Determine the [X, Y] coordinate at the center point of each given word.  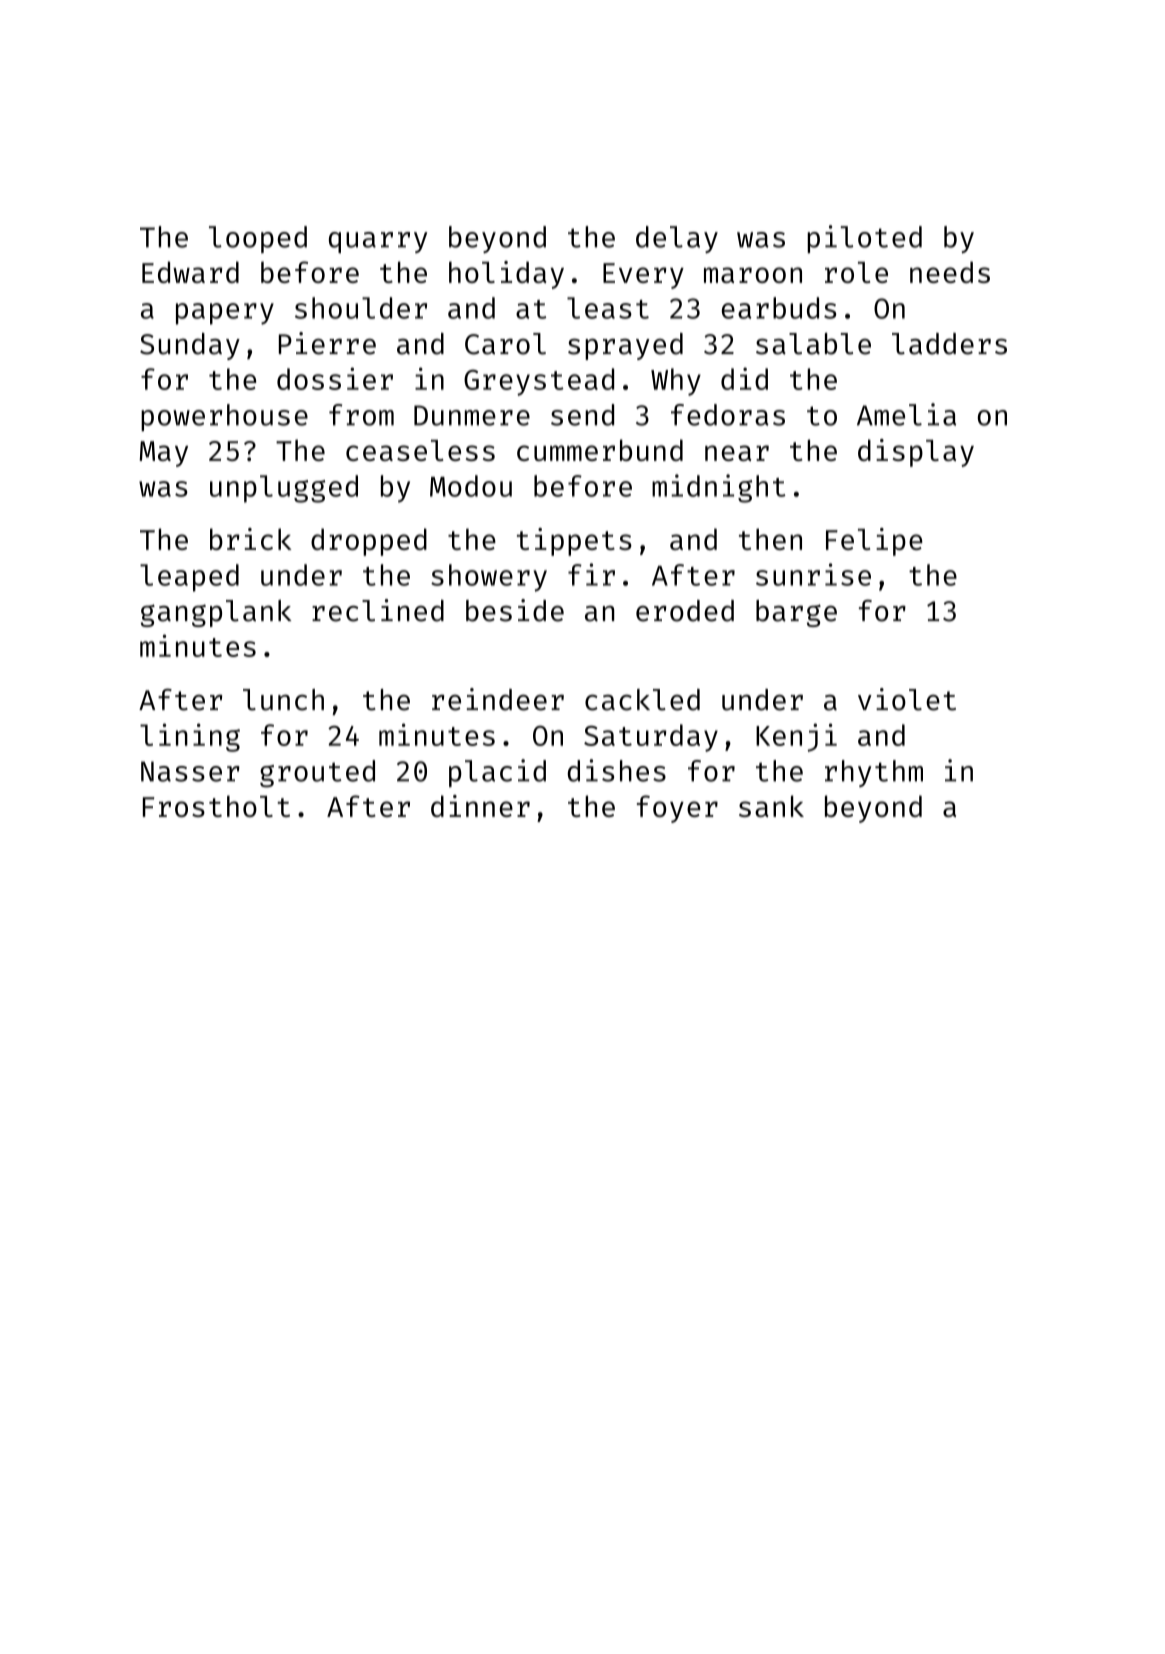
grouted [317, 774]
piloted [865, 239]
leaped [189, 578]
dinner [480, 806]
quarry [378, 242]
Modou [471, 486]
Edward [190, 272]
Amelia [906, 414]
